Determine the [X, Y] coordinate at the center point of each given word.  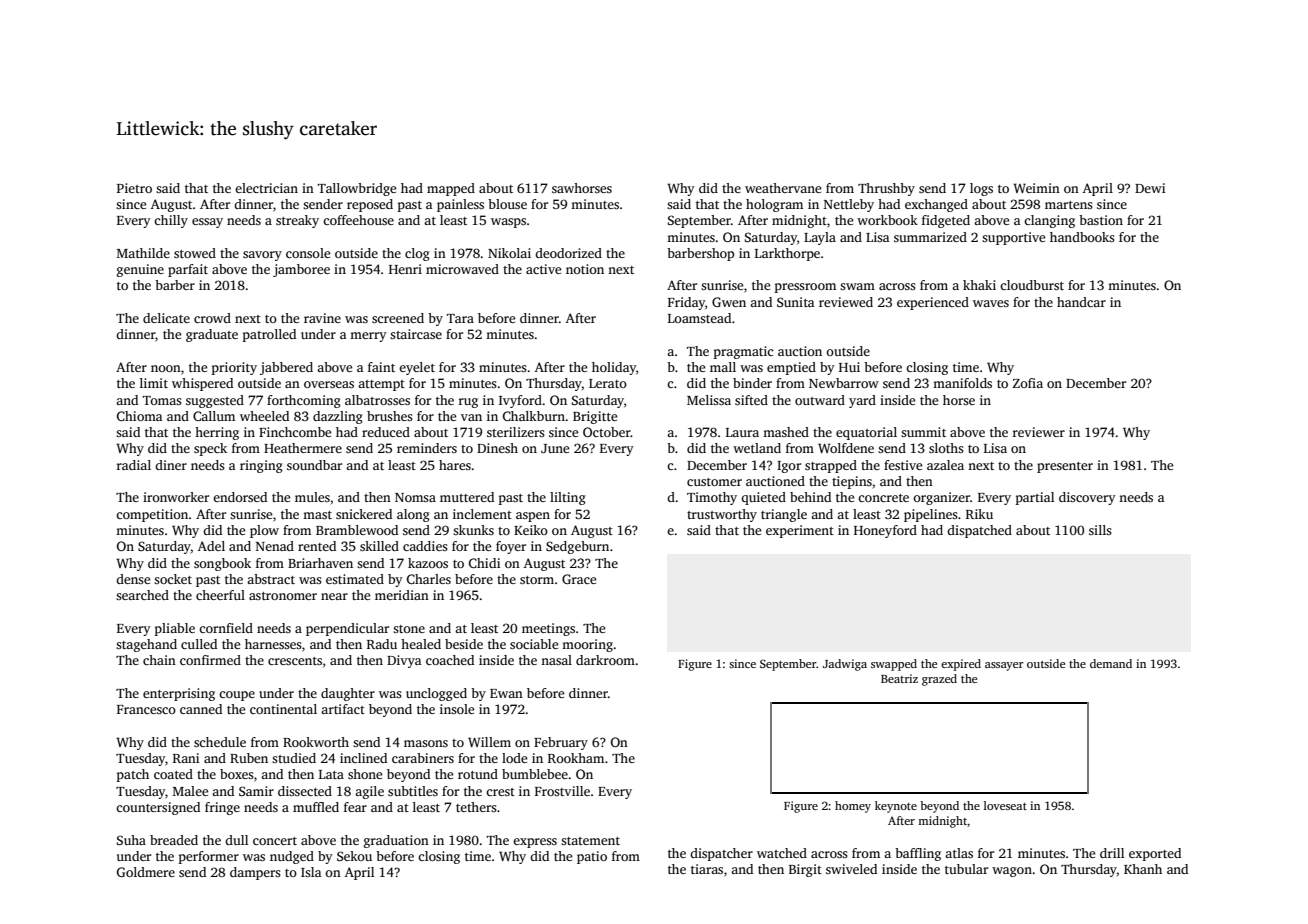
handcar [1081, 302]
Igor [789, 467]
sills [1100, 530]
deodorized [568, 253]
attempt [381, 385]
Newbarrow [844, 383]
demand [1111, 663]
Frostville [562, 791]
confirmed [210, 660]
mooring [587, 645]
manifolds [962, 383]
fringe [222, 808]
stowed [195, 253]
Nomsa [415, 497]
